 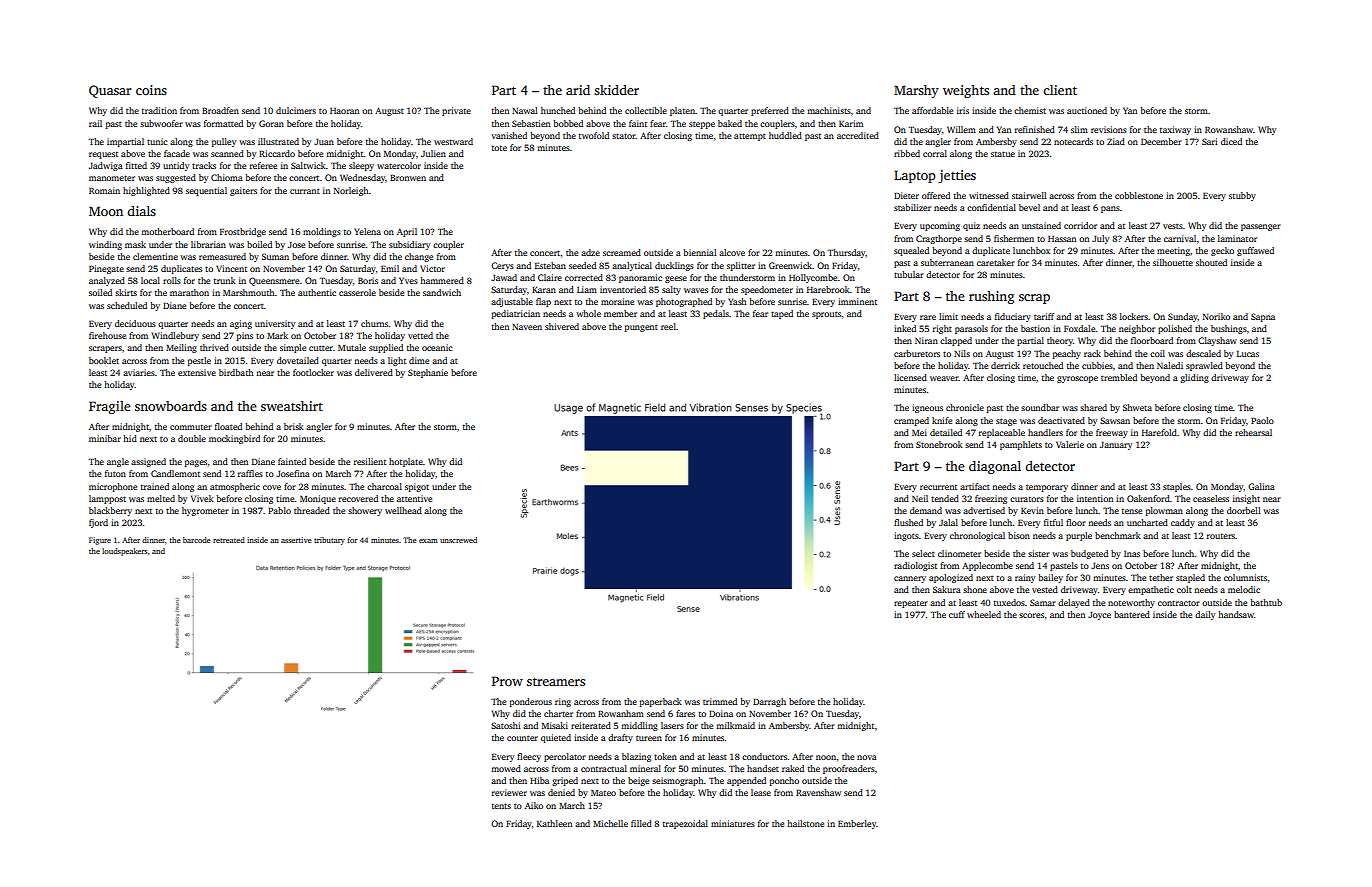 I want to click on client, so click(x=1060, y=90).
